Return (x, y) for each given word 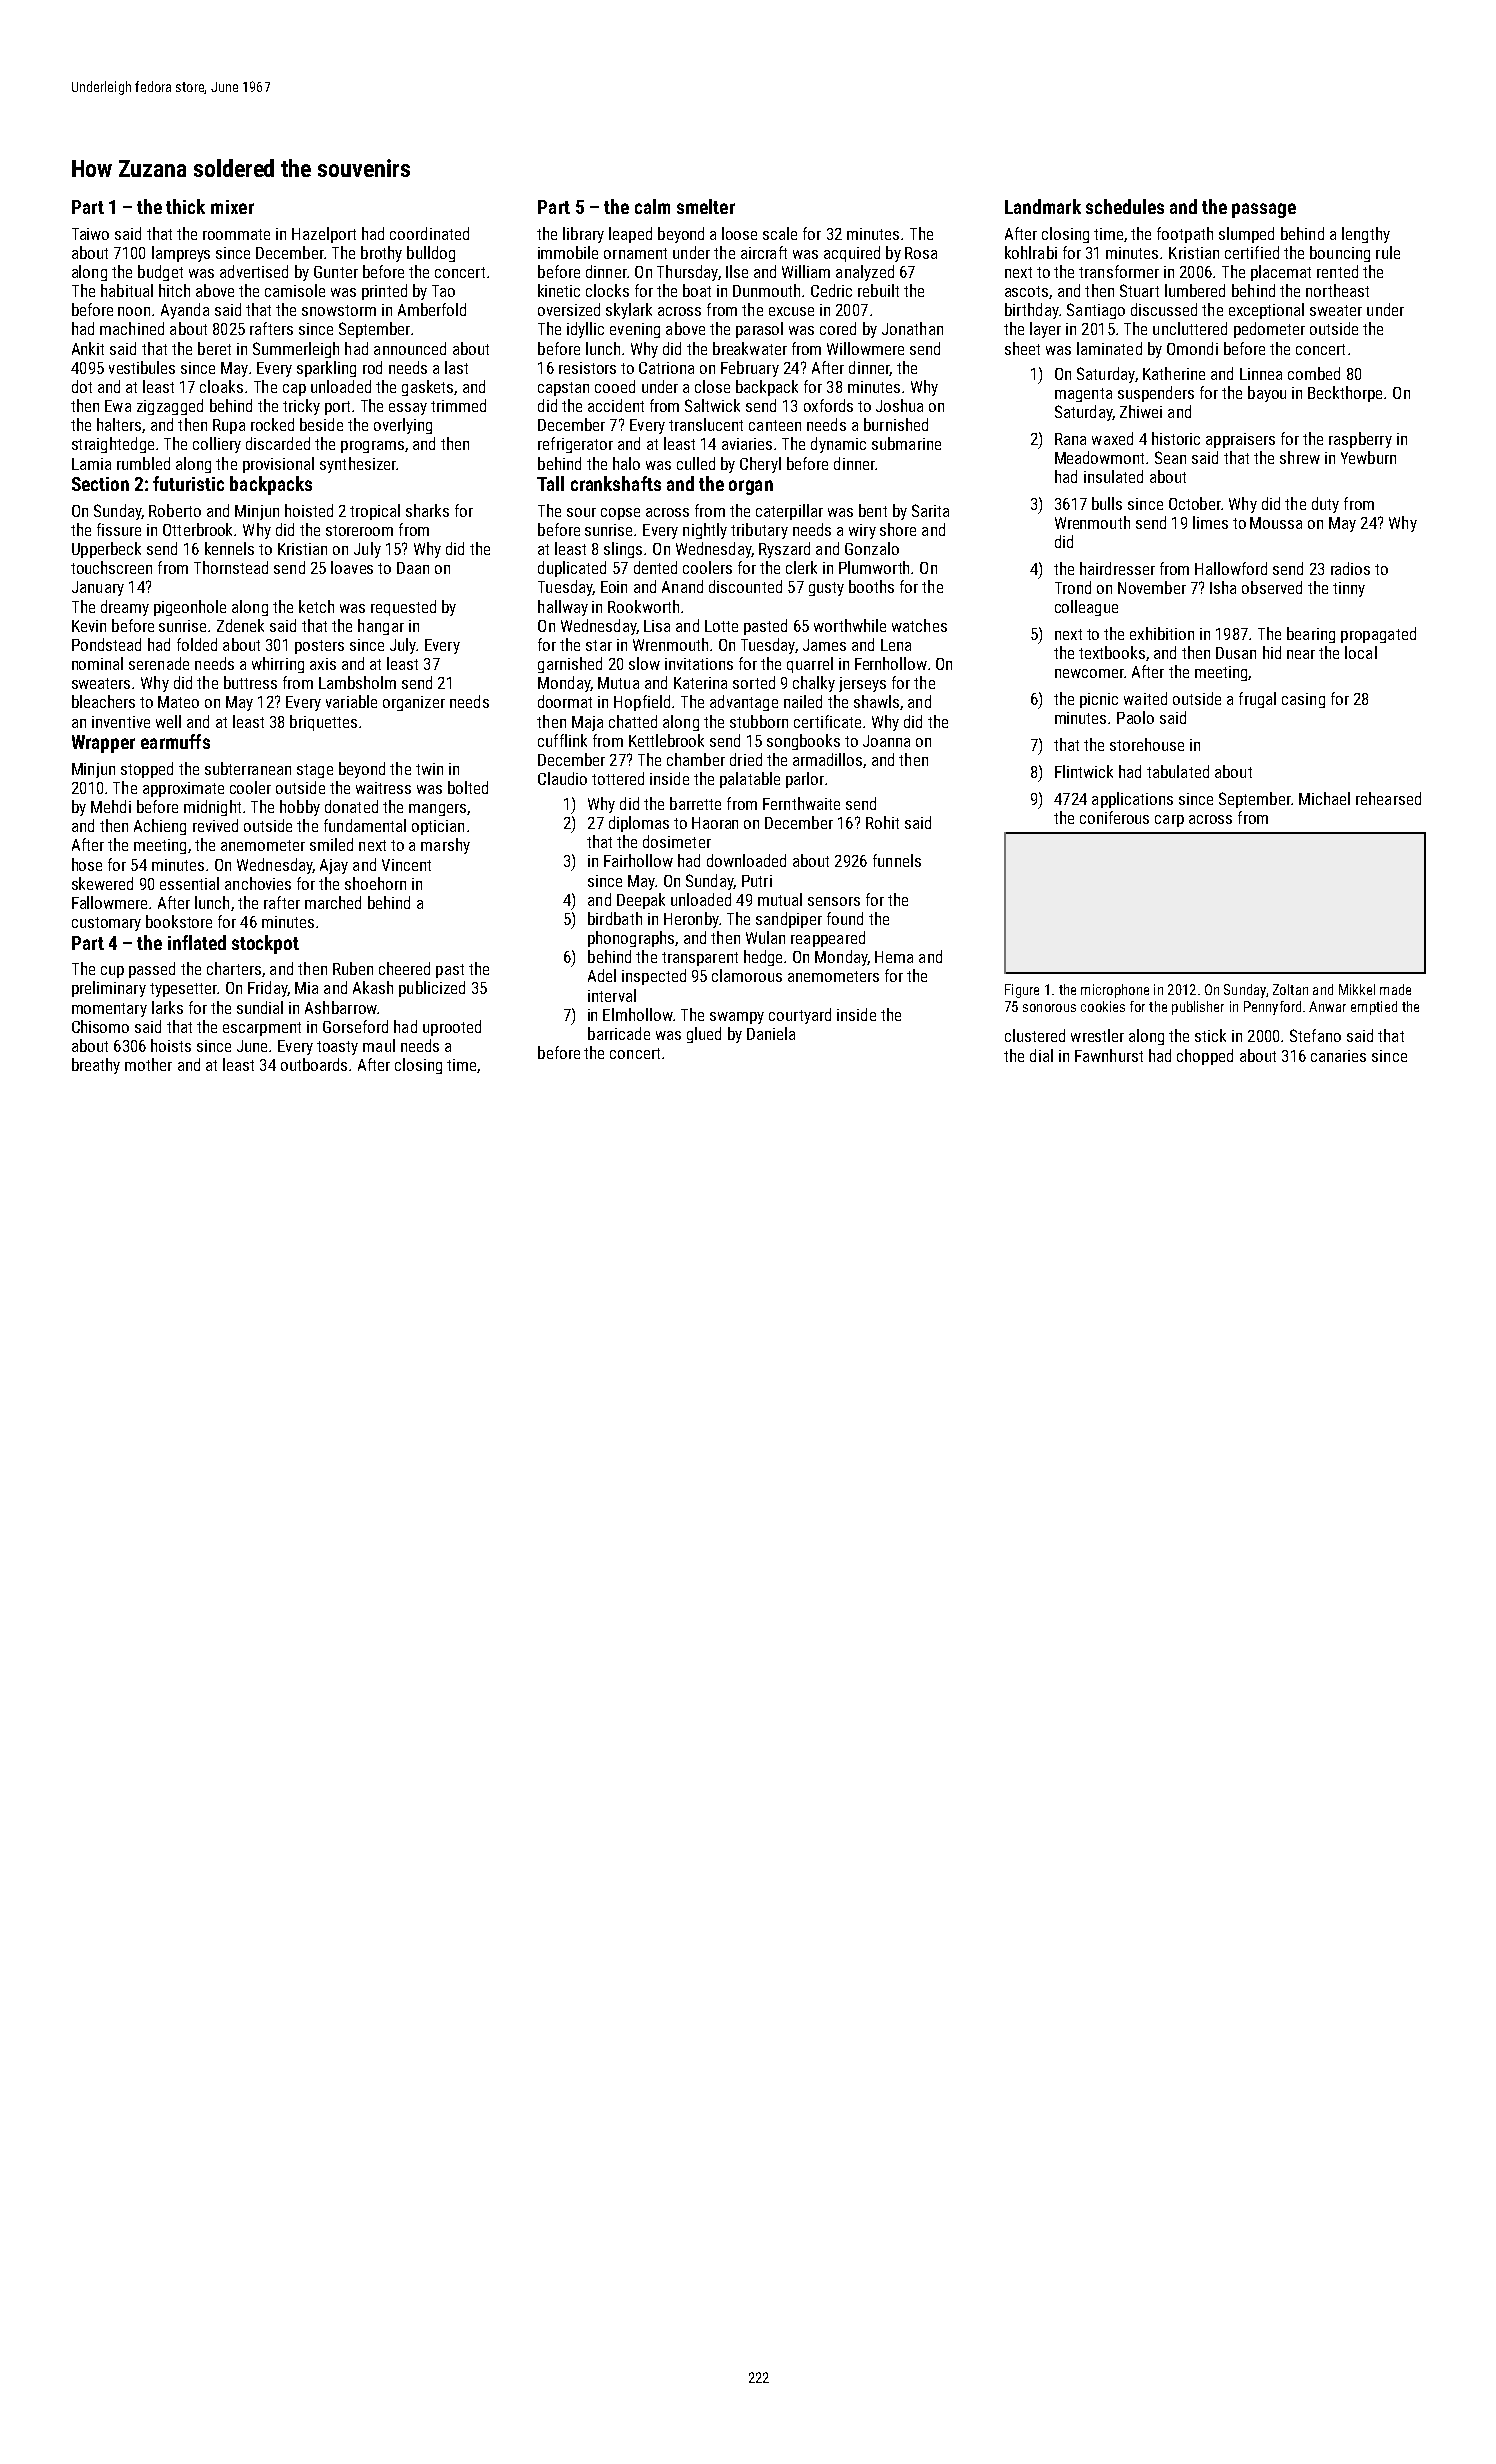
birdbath (615, 918)
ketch (316, 606)
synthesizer (358, 465)
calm (652, 206)
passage (1264, 210)
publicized (432, 989)
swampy (737, 1018)
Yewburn (1368, 457)
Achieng (160, 827)
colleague (1086, 608)
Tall (550, 483)
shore (898, 529)
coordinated (429, 233)
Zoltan (1290, 989)
